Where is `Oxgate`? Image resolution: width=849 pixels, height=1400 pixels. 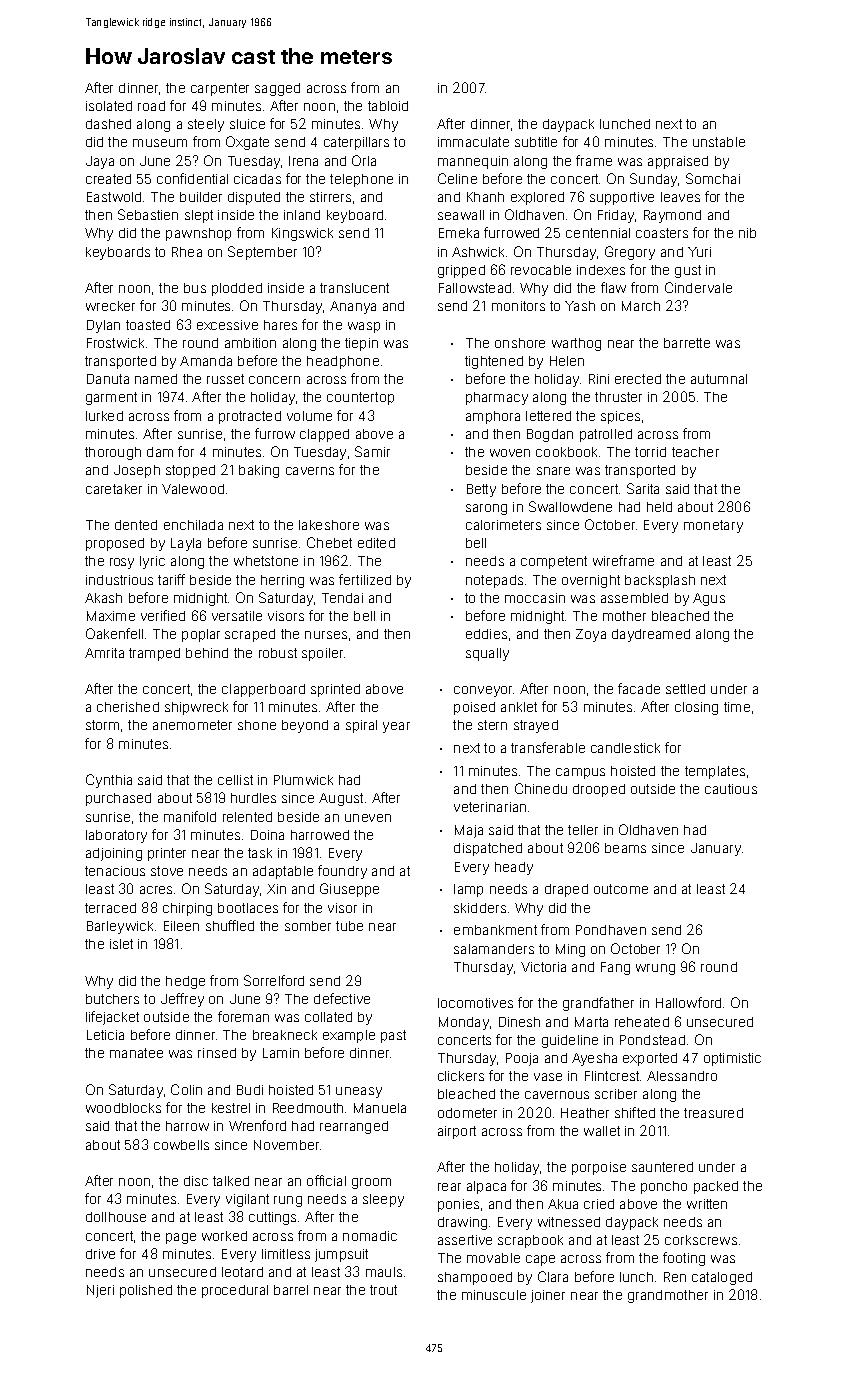
Oxgate is located at coordinates (247, 143).
